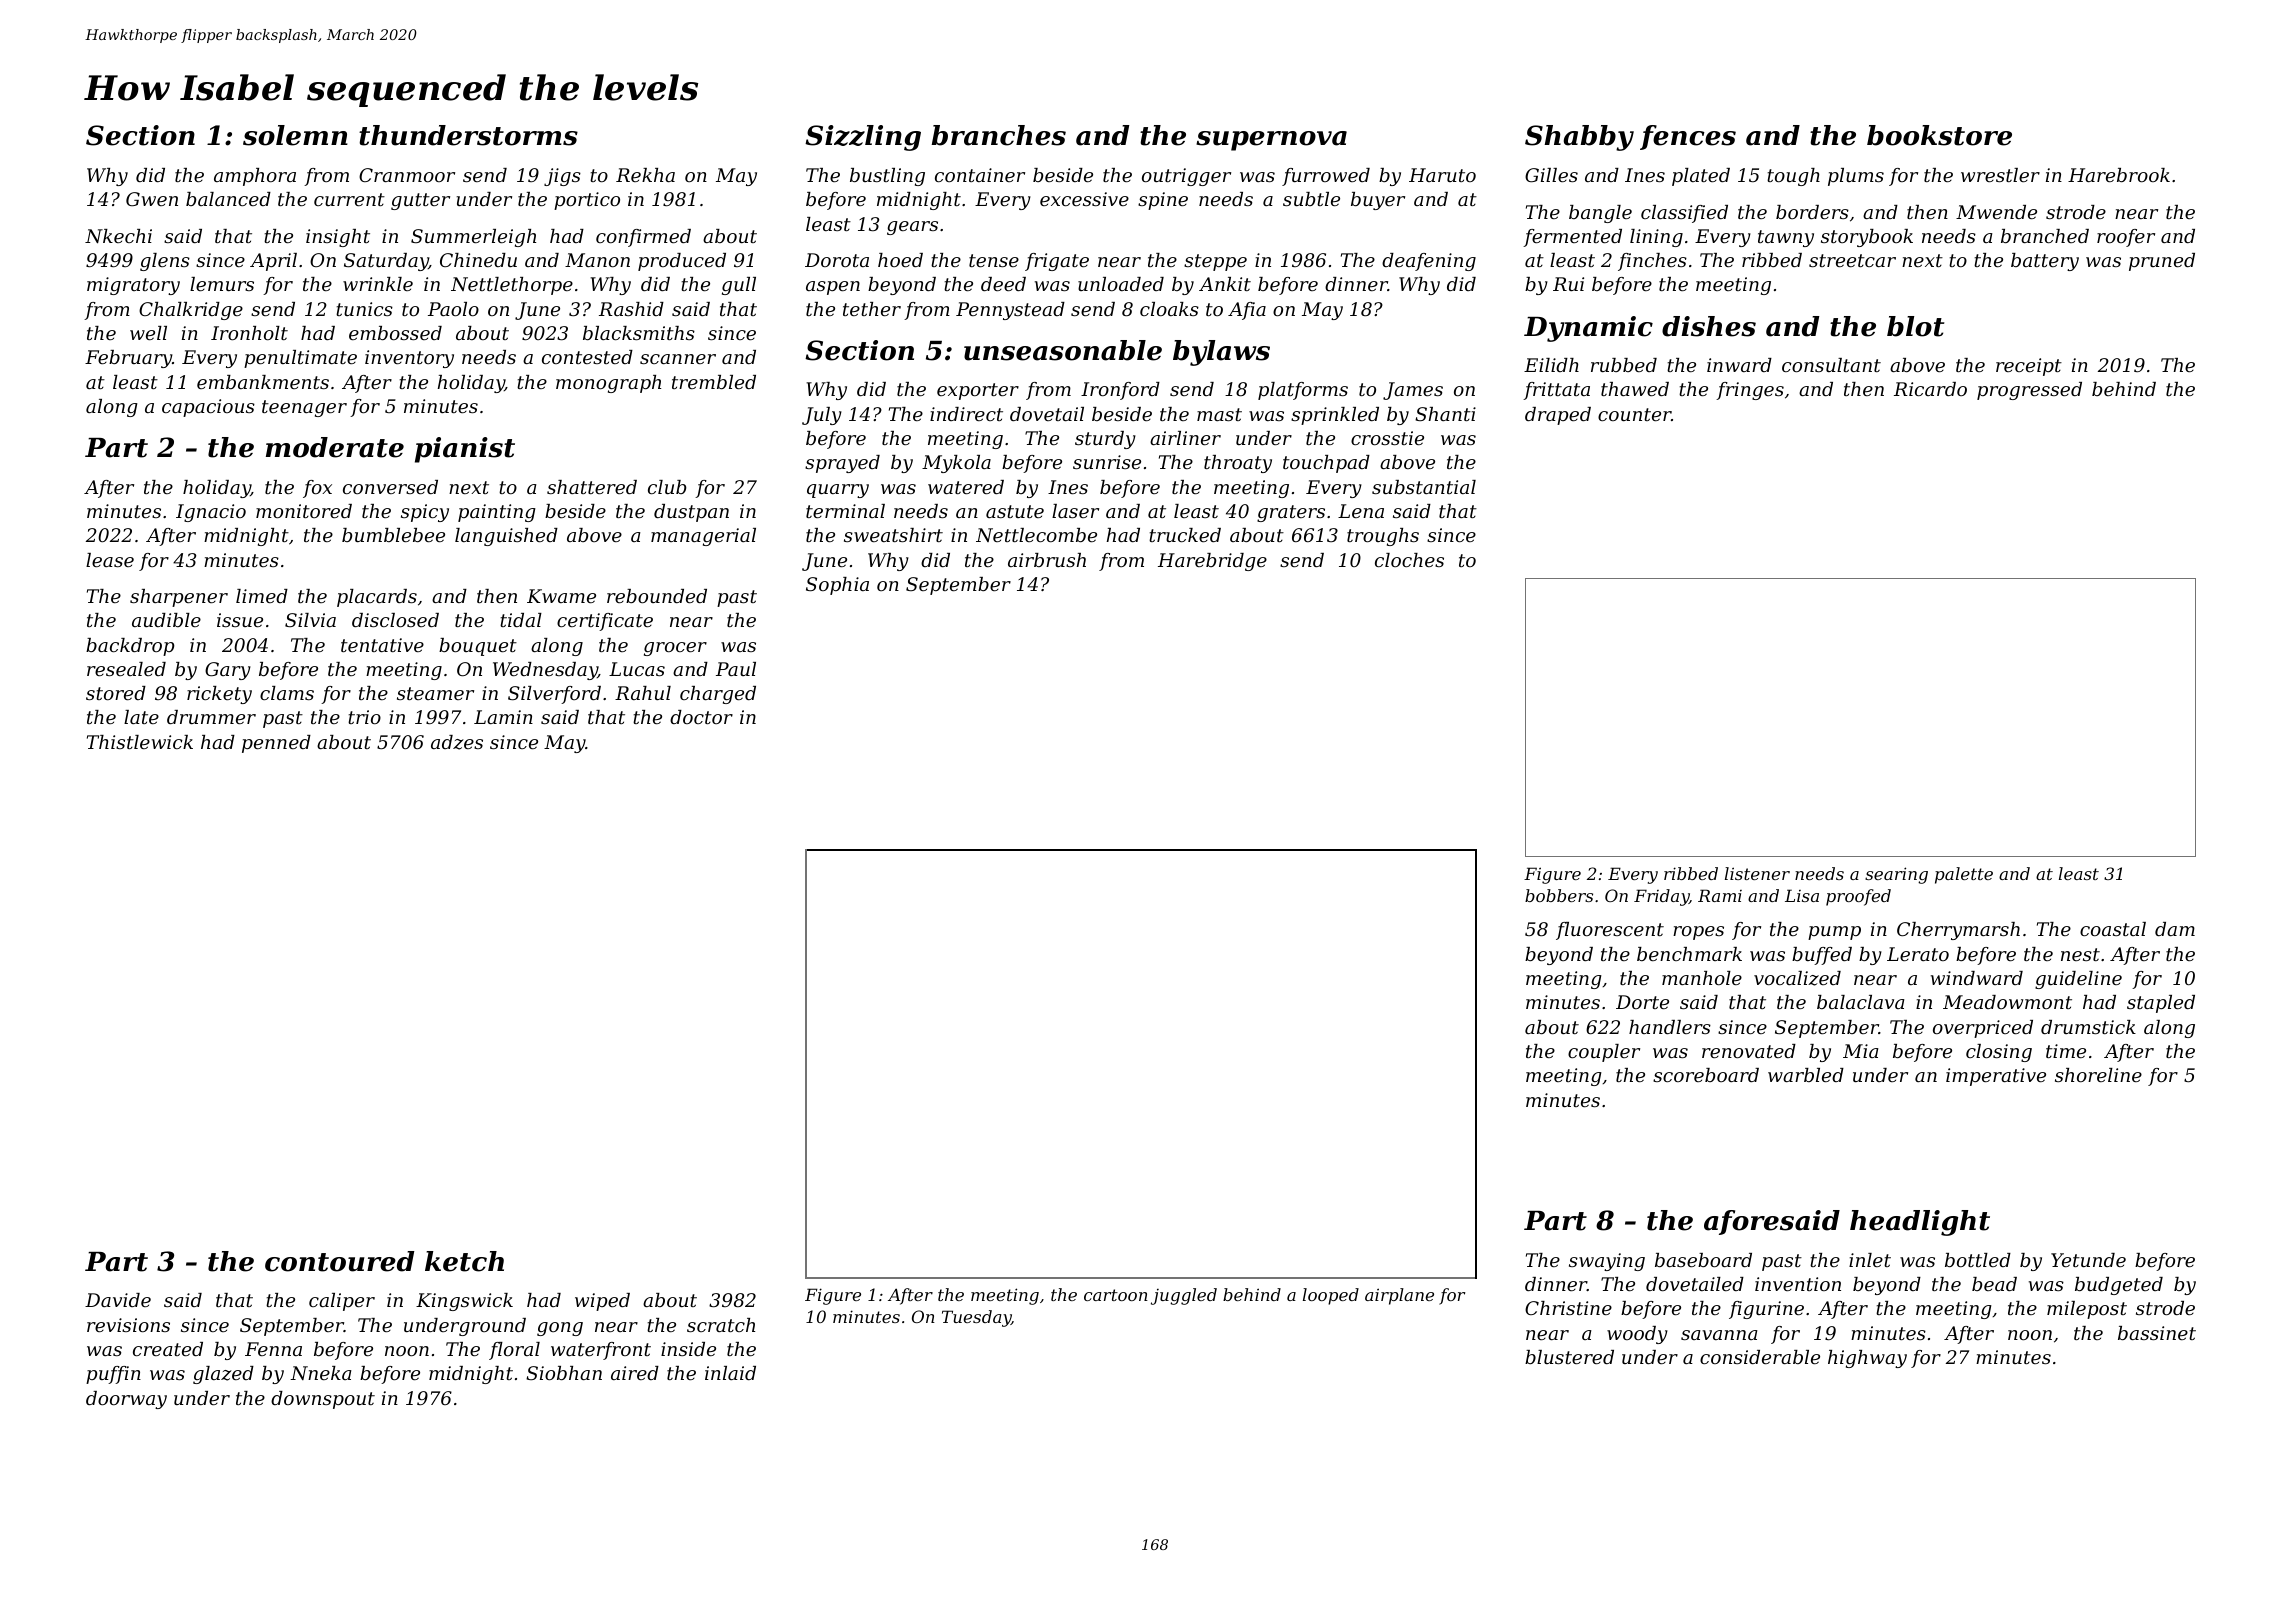  Describe the element at coordinates (701, 717) in the screenshot. I see `doctor` at that location.
